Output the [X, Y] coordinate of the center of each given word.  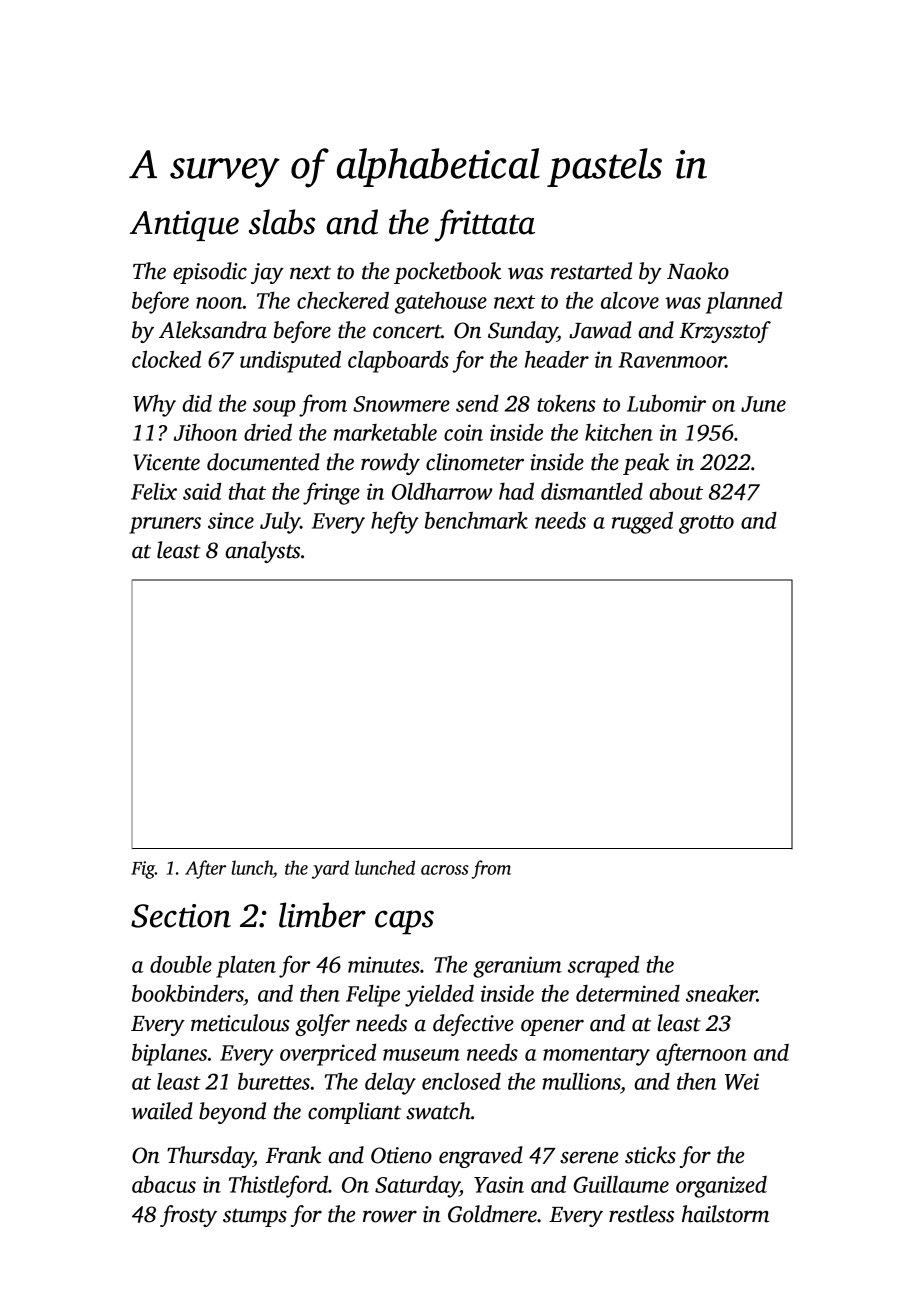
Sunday [522, 332]
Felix [154, 491]
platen [246, 967]
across [445, 870]
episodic [210, 273]
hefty [395, 522]
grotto [706, 524]
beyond [232, 1113]
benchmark [476, 520]
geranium [517, 967]
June [763, 404]
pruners [165, 525]
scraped [603, 966]
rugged [642, 522]
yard [330, 869]
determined [628, 993]
